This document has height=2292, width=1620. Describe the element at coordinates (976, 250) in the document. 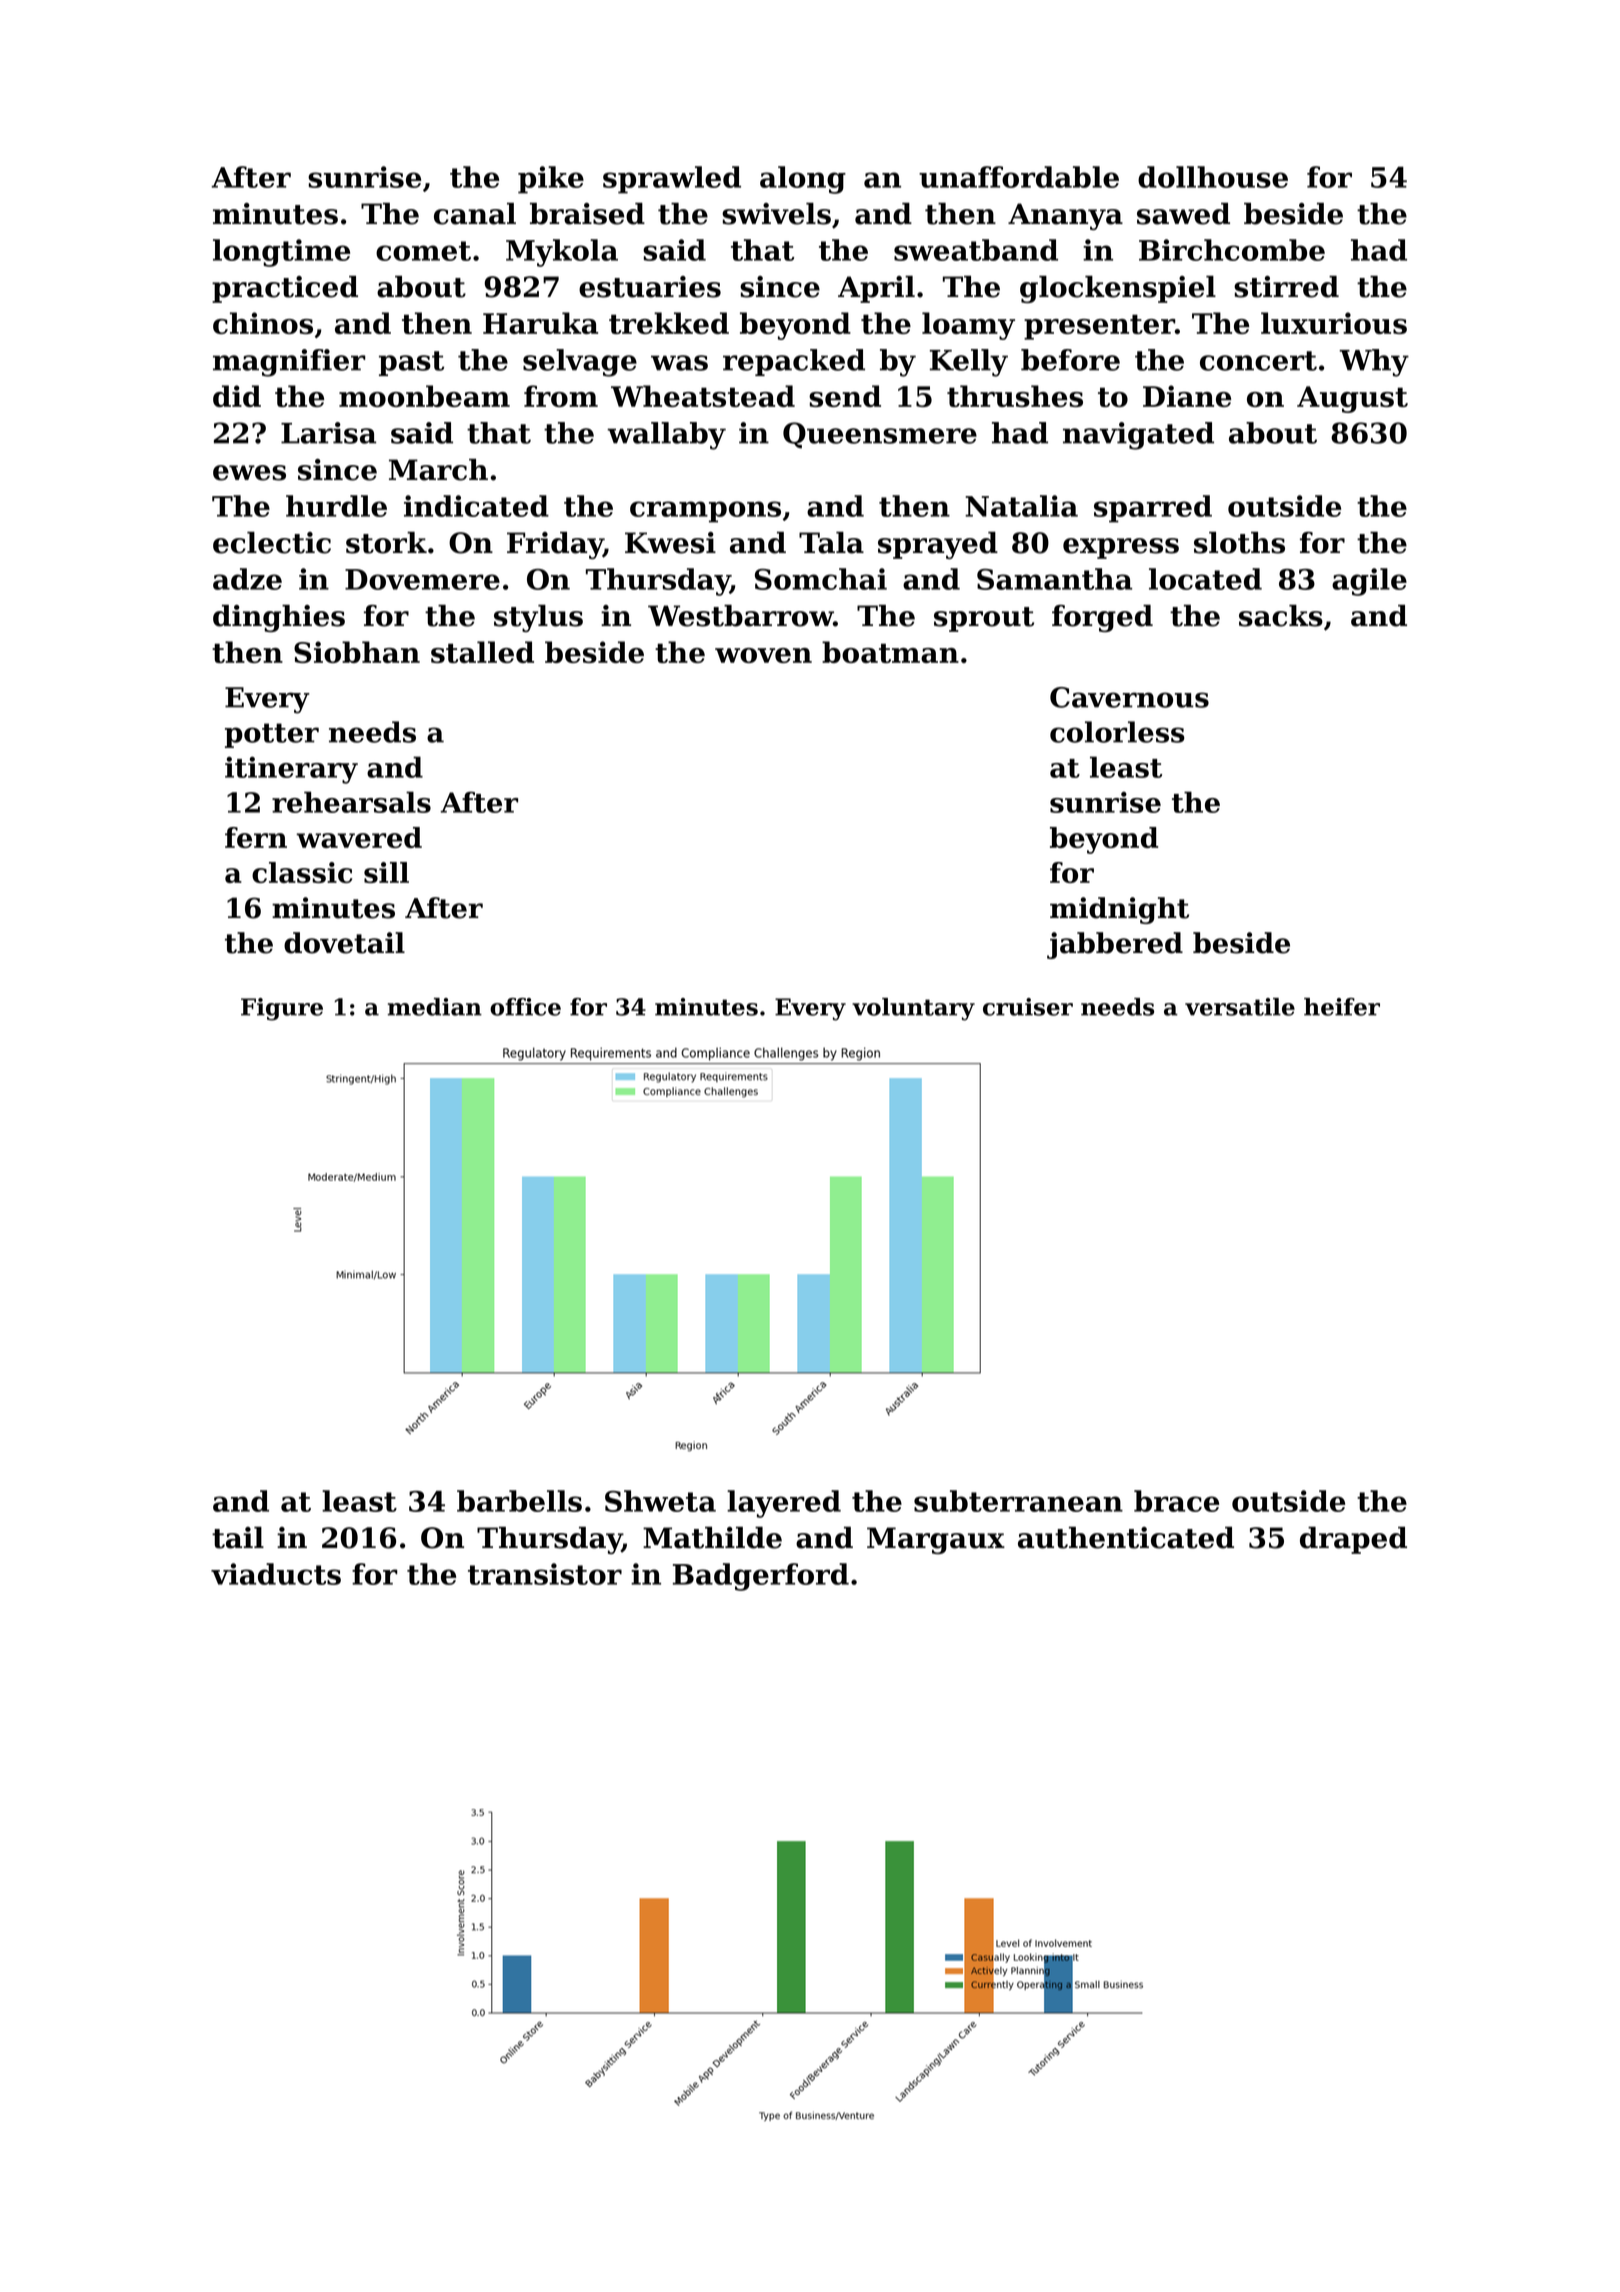

I see `sweatband` at that location.
